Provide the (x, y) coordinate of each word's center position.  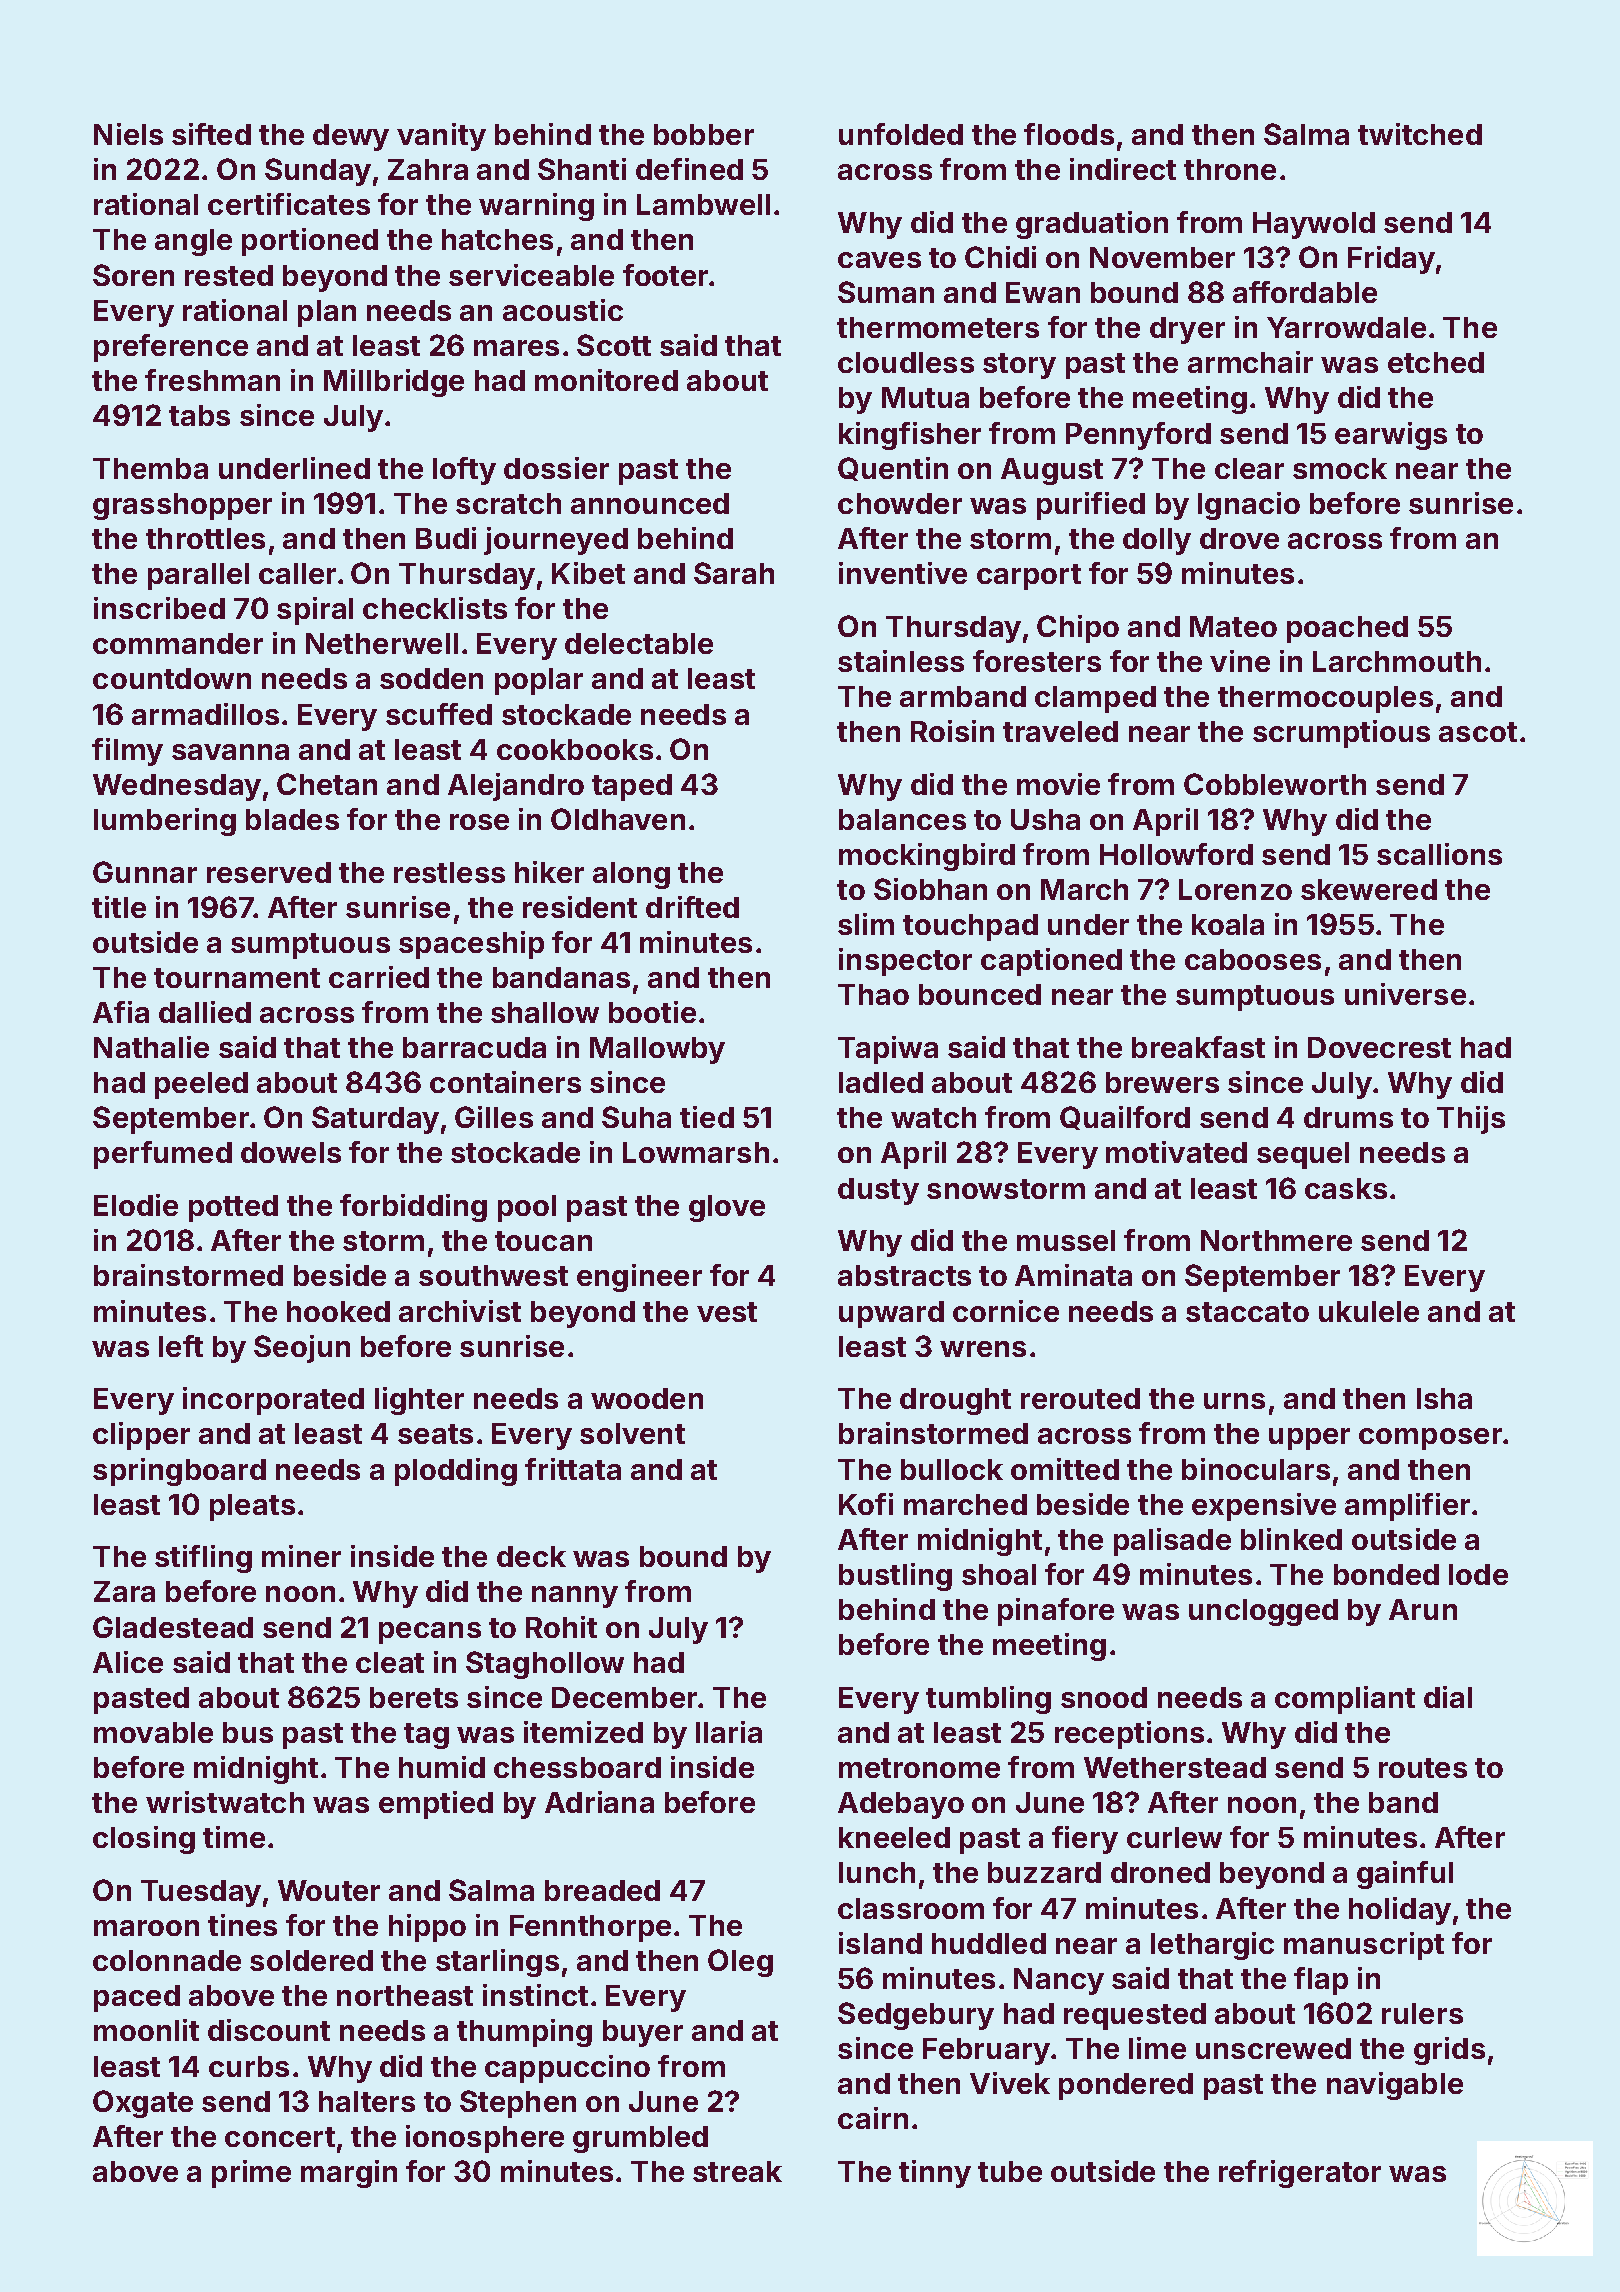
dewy (351, 137)
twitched (1420, 134)
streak (737, 2171)
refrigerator (1300, 2174)
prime (251, 2174)
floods (1069, 134)
